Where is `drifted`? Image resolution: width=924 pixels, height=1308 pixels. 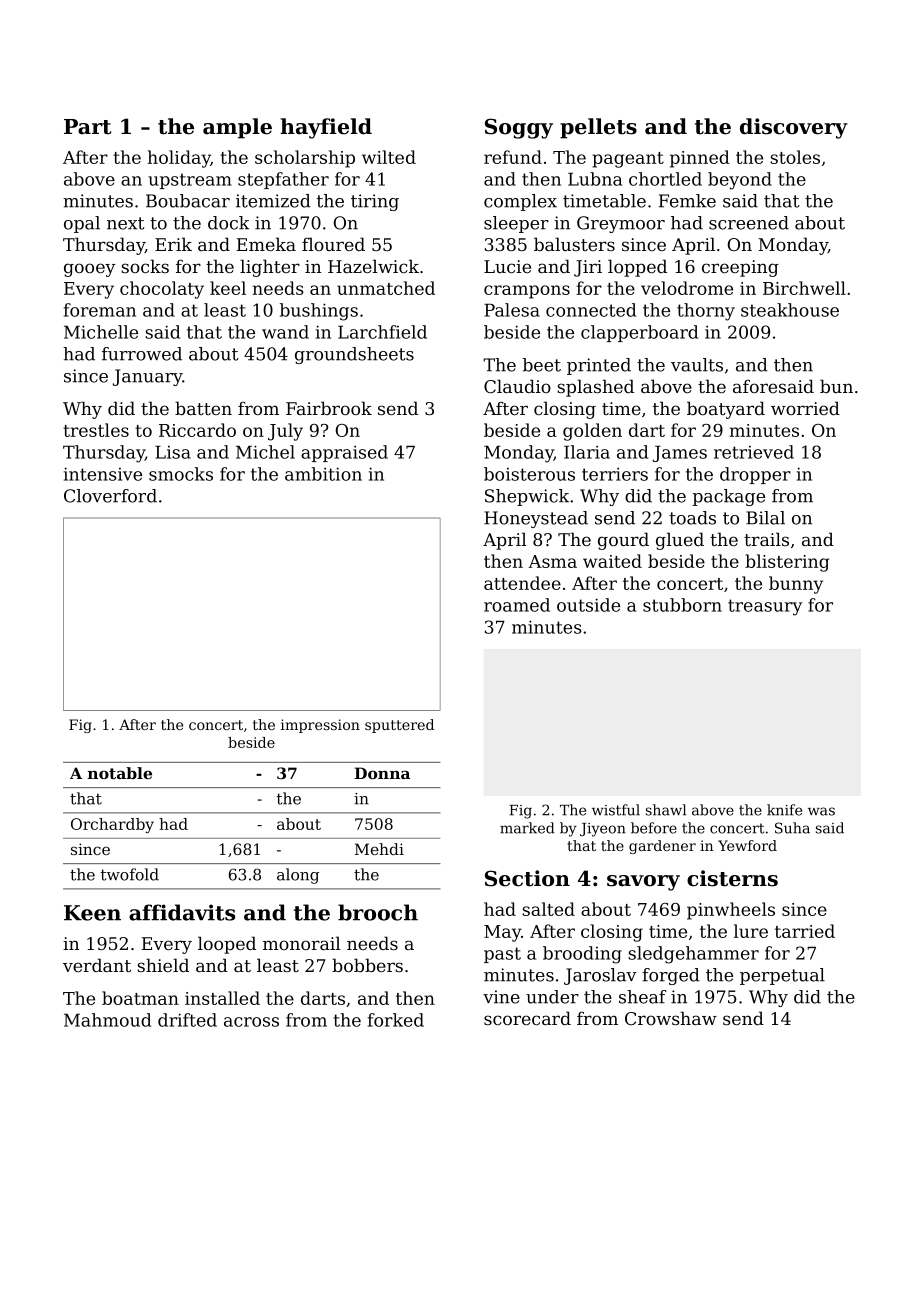
drifted is located at coordinates (187, 1020).
